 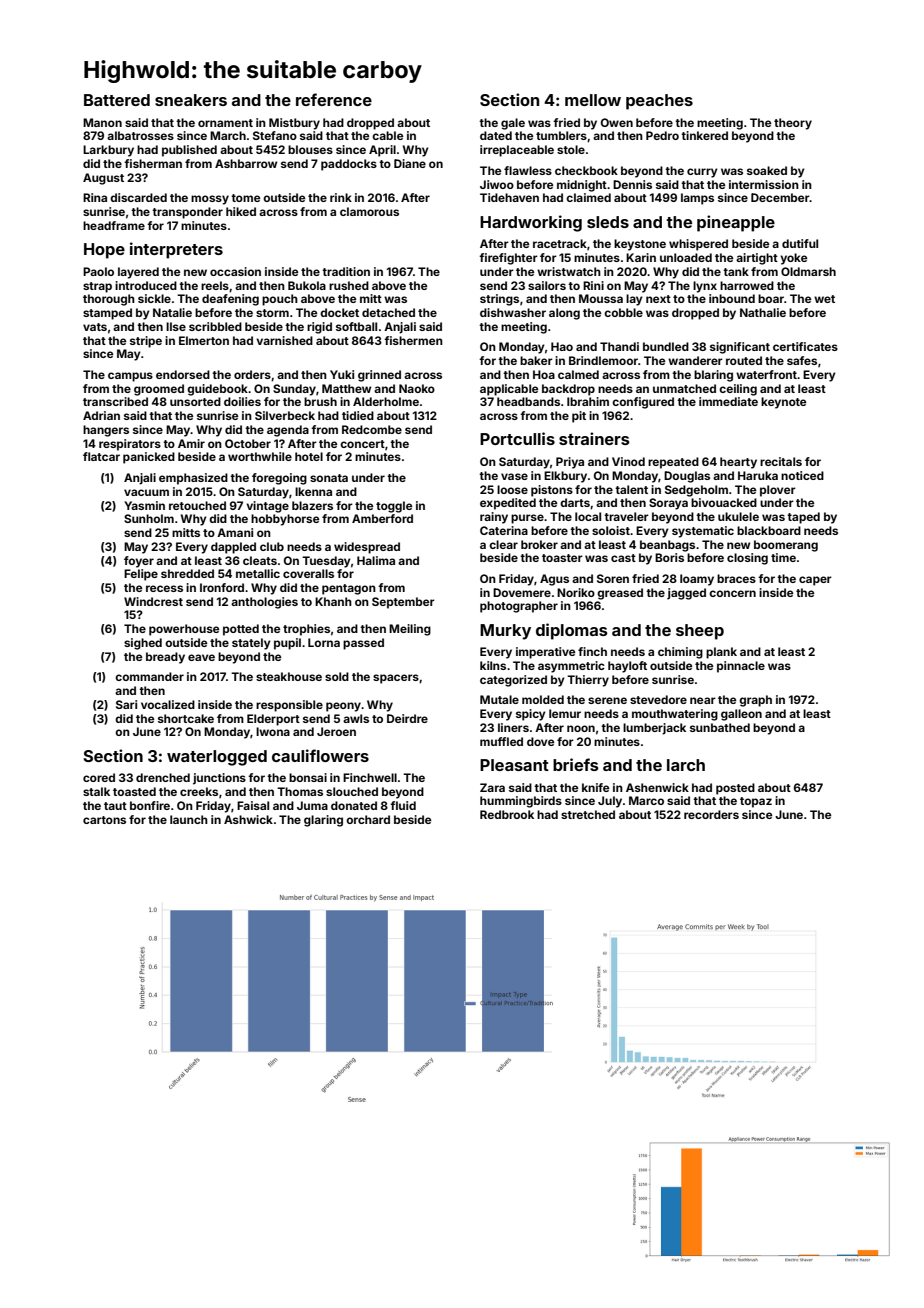 I want to click on Jiwoo, so click(x=497, y=184).
